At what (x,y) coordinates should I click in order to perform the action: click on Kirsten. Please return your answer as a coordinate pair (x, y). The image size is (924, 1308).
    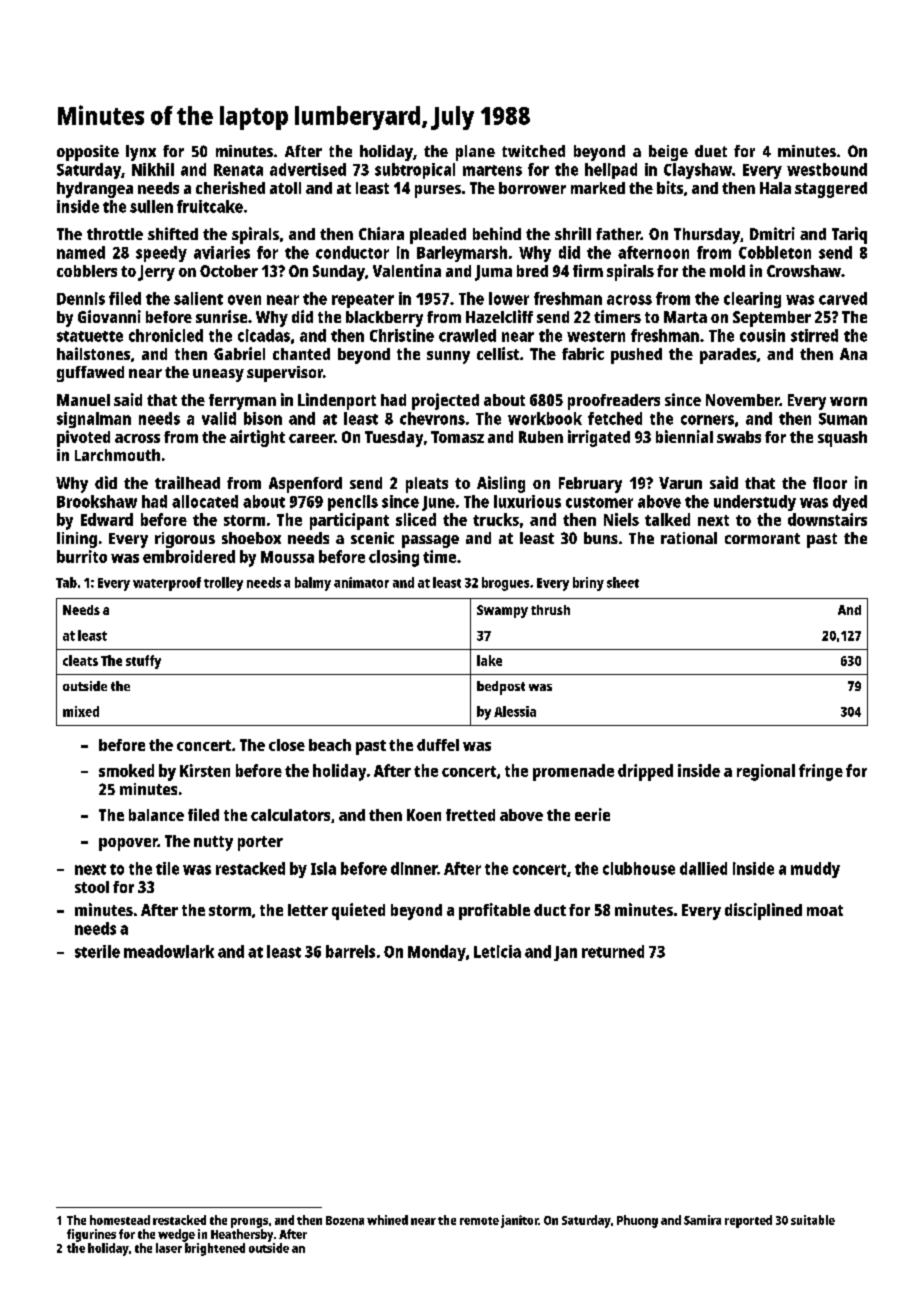
    Looking at the image, I should click on (205, 770).
